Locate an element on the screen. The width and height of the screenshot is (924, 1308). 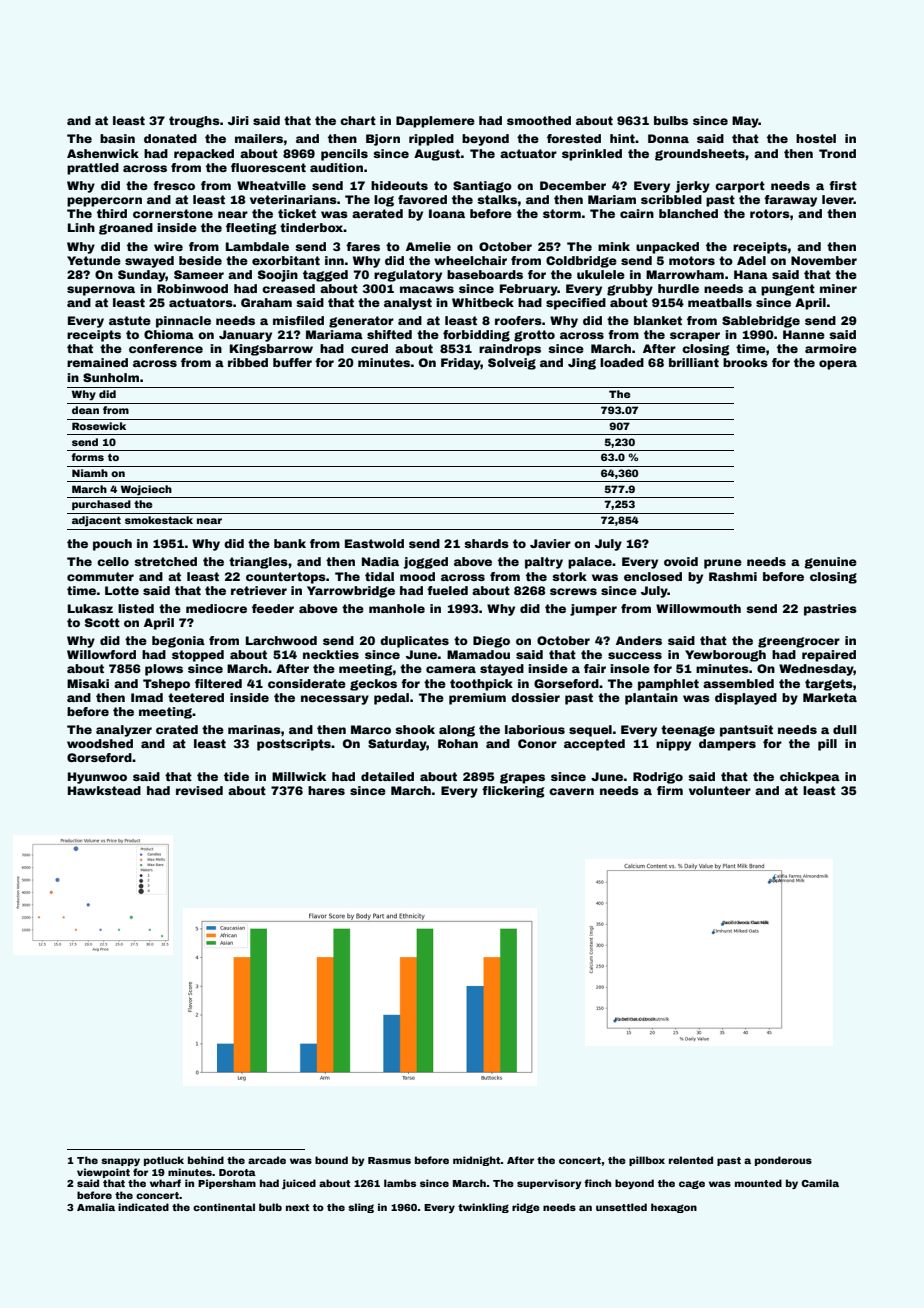
smoothed is located at coordinates (539, 120).
